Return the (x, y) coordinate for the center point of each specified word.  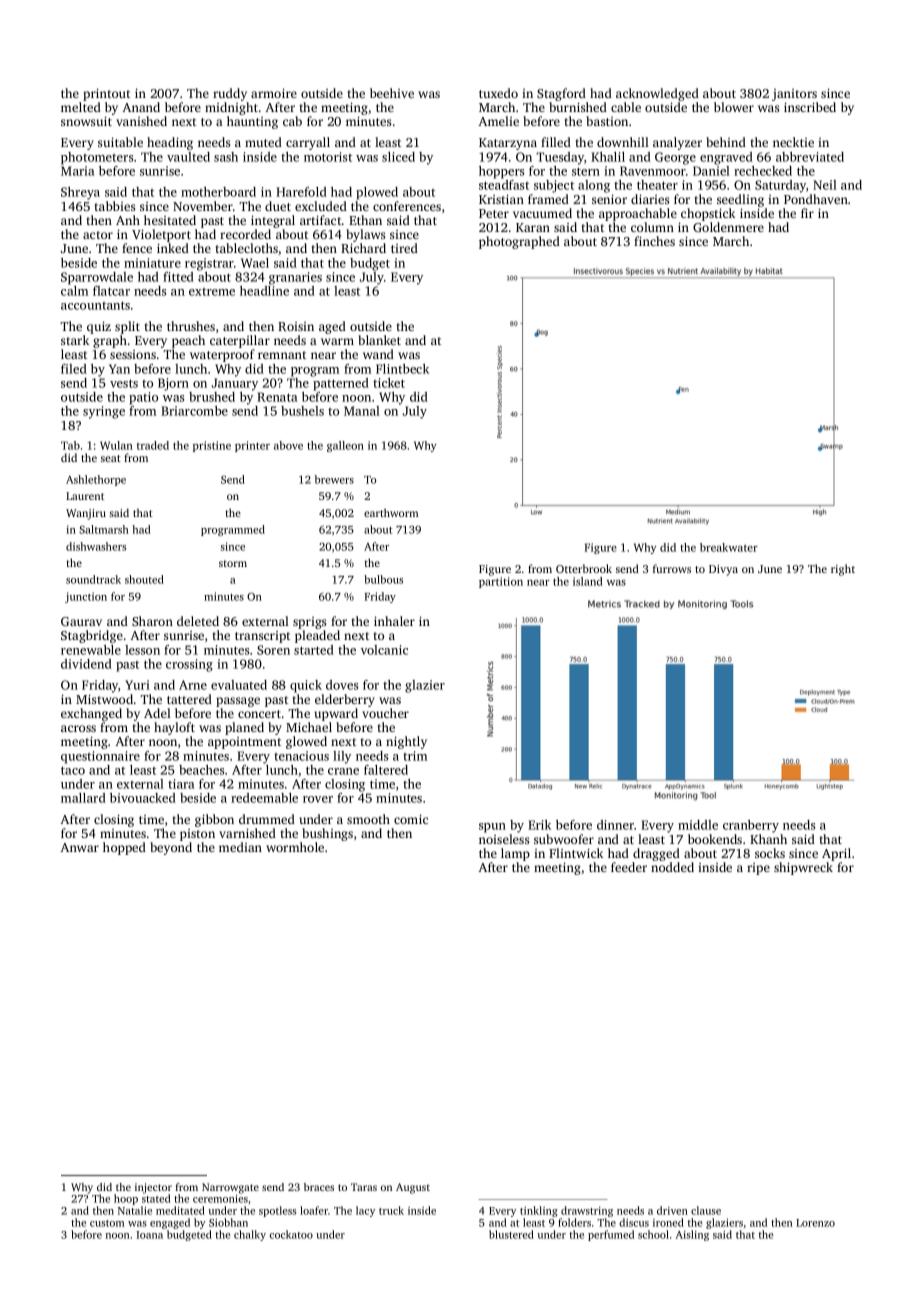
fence (137, 248)
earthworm (391, 512)
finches (654, 241)
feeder (629, 867)
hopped (124, 848)
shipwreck (803, 868)
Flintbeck (402, 369)
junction (86, 597)
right (843, 570)
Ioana (149, 1235)
